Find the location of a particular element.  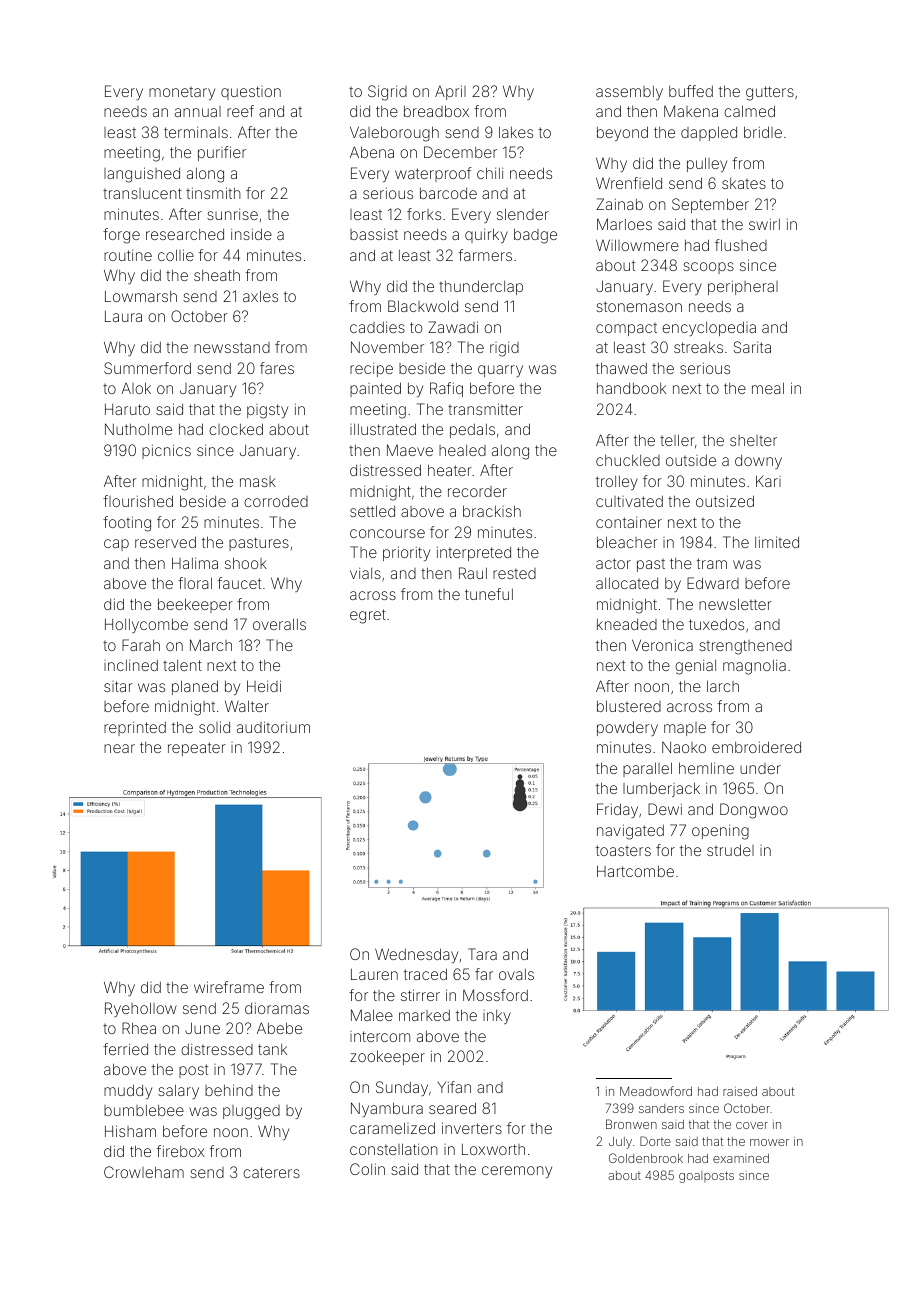

blustered is located at coordinates (629, 706).
